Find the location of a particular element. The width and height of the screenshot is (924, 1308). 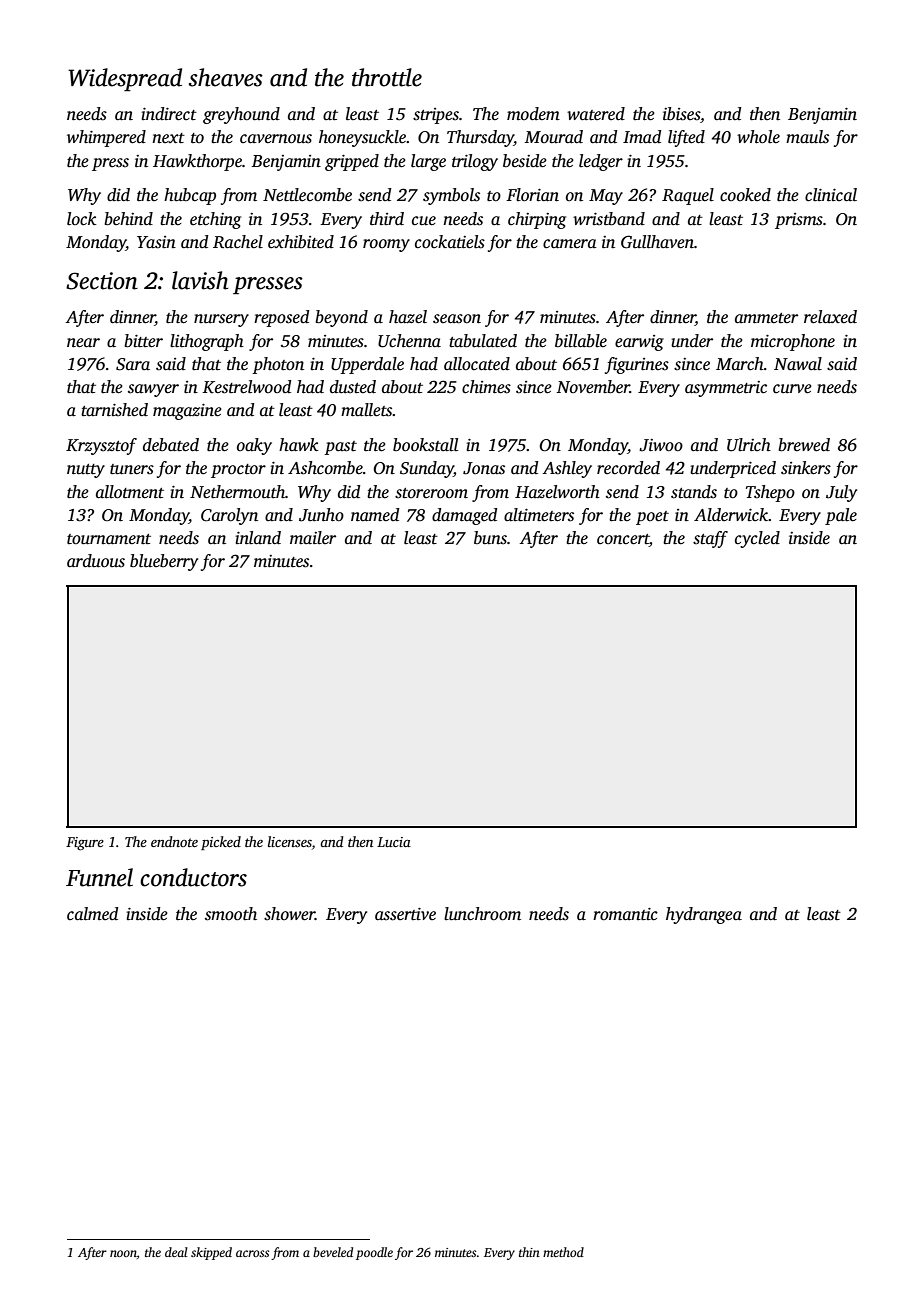

method is located at coordinates (563, 1252).
